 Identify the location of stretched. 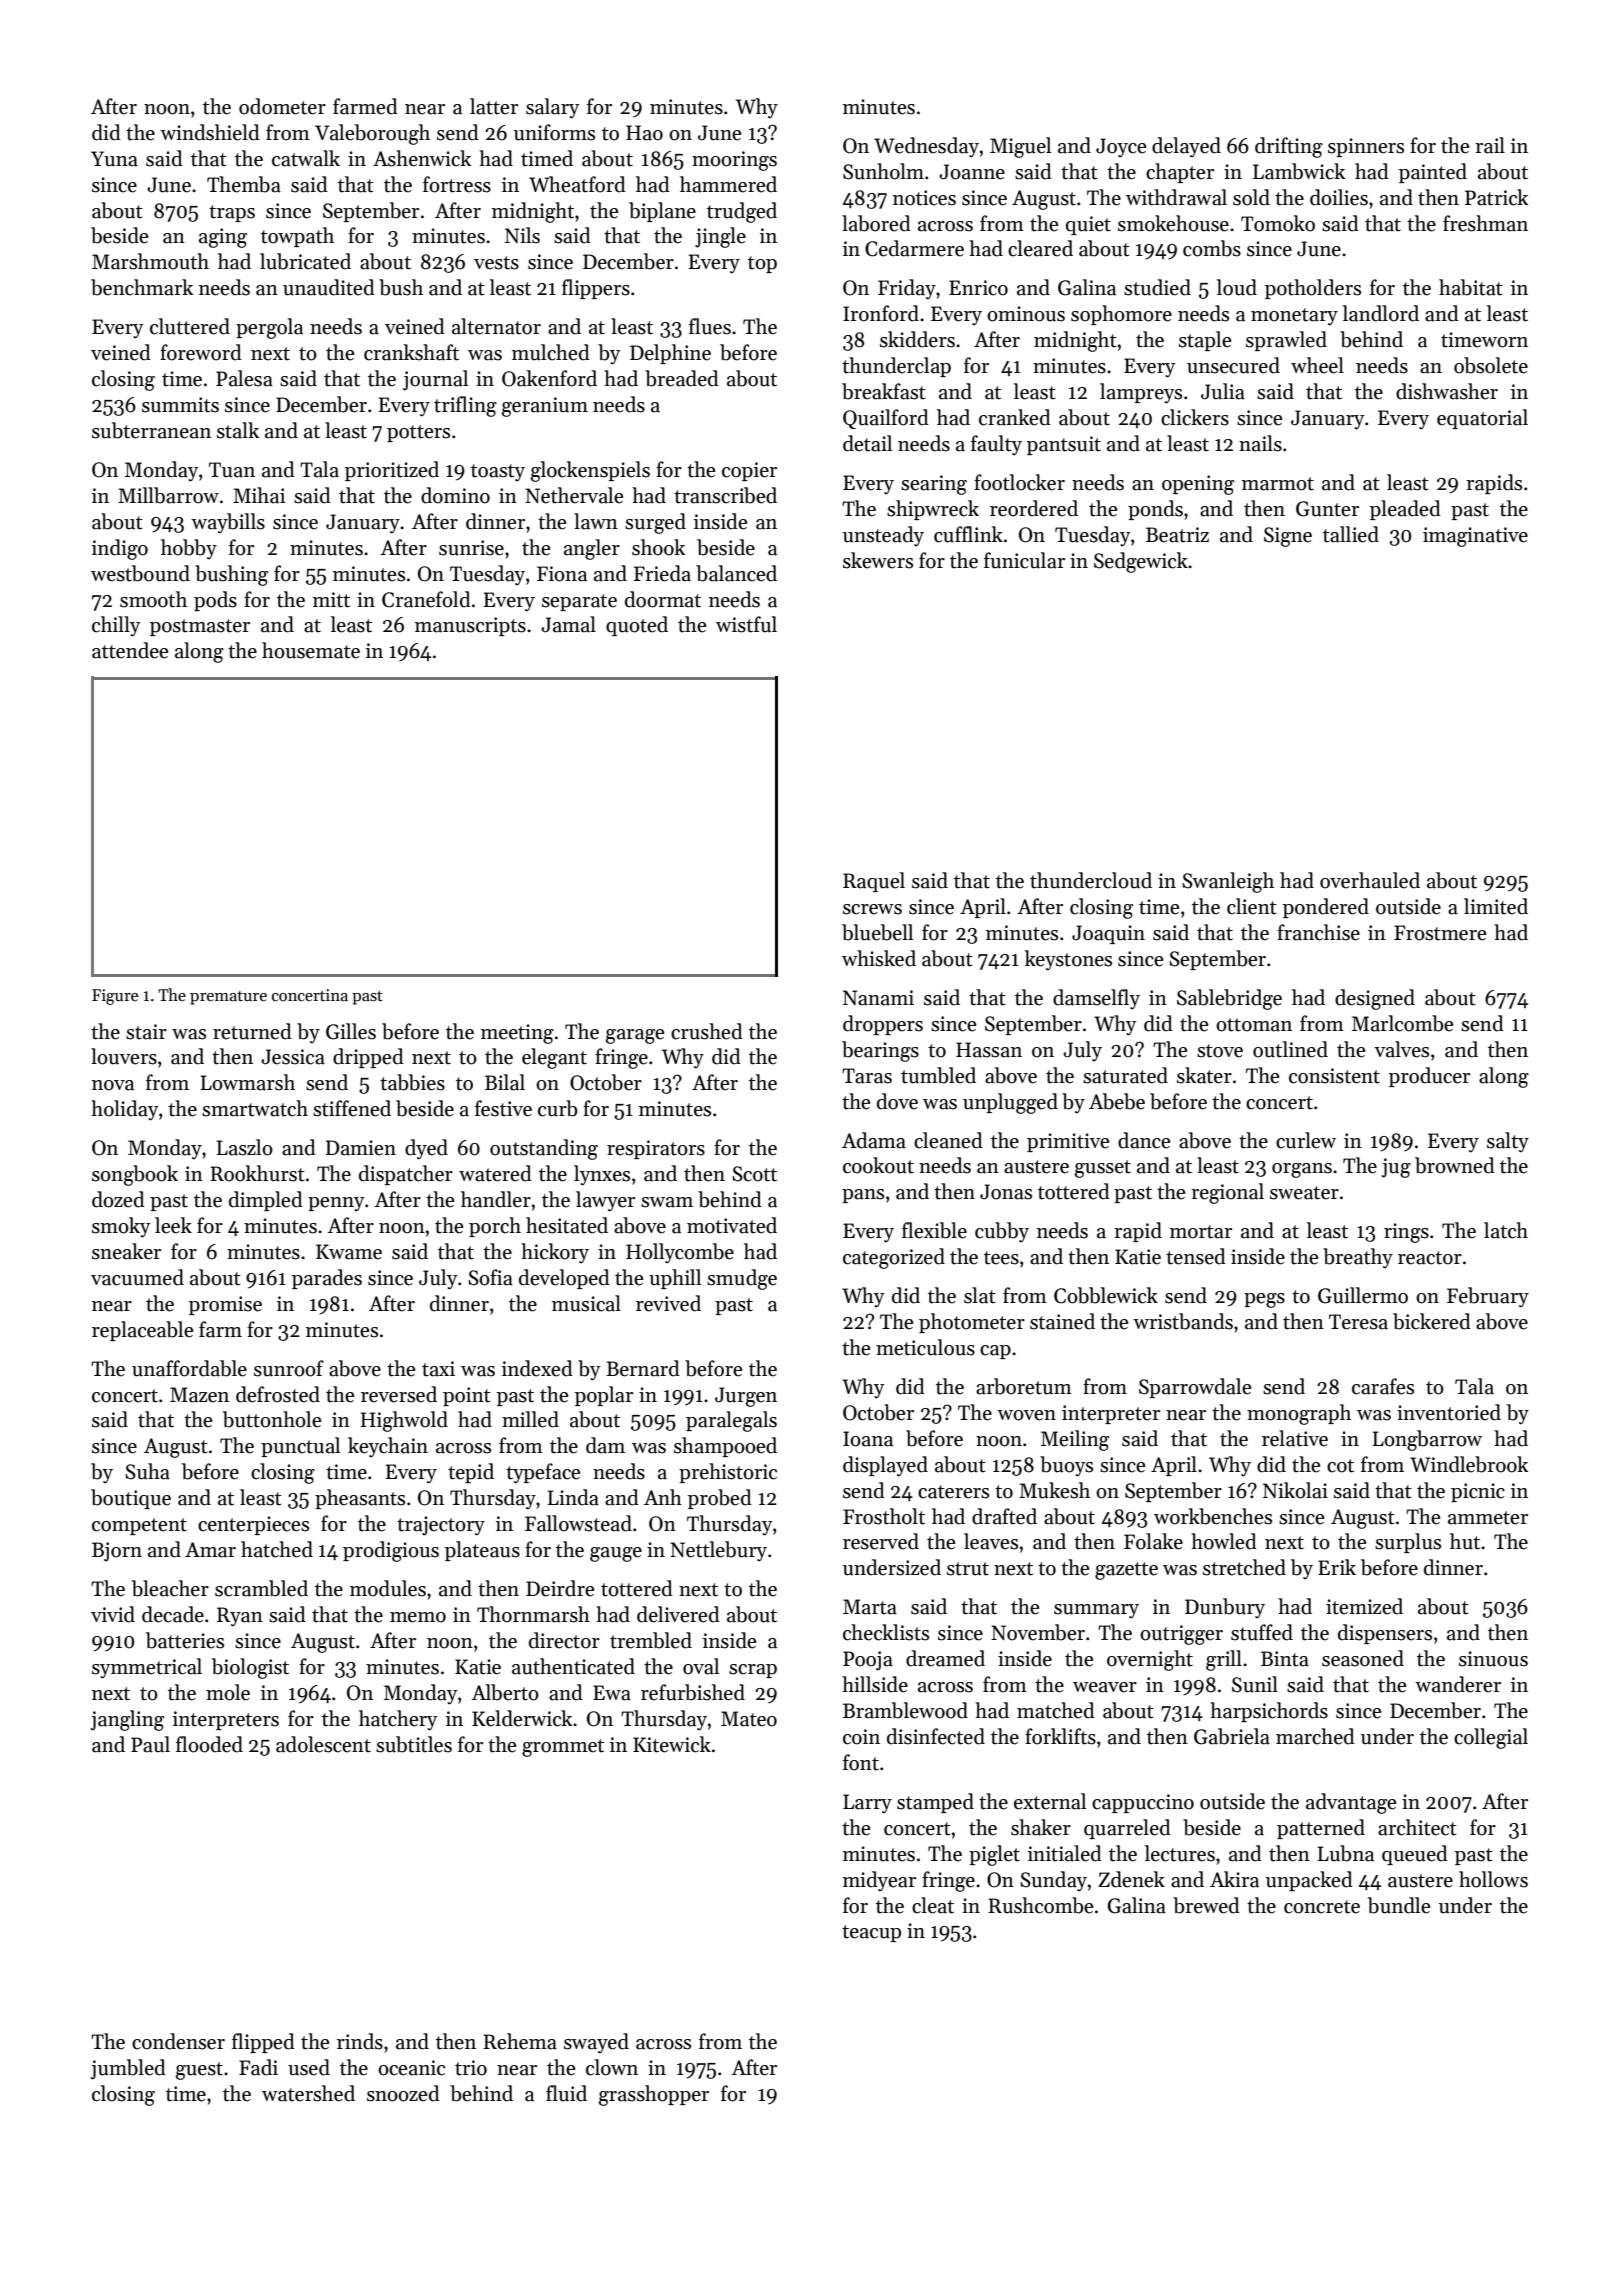
(1244, 1567).
